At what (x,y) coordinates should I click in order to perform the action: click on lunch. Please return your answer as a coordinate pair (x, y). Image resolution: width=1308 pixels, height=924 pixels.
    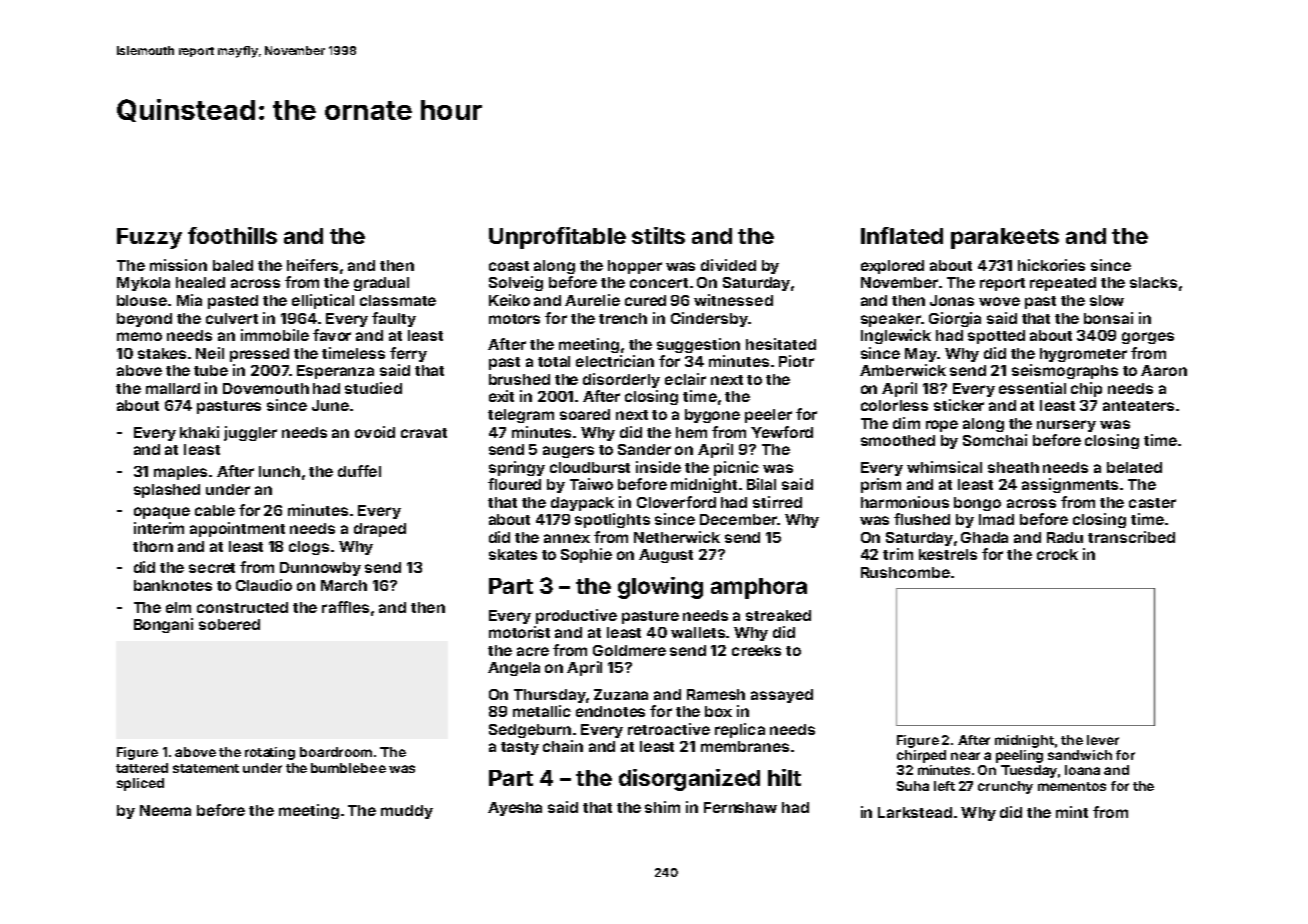
    Looking at the image, I should click on (279, 471).
